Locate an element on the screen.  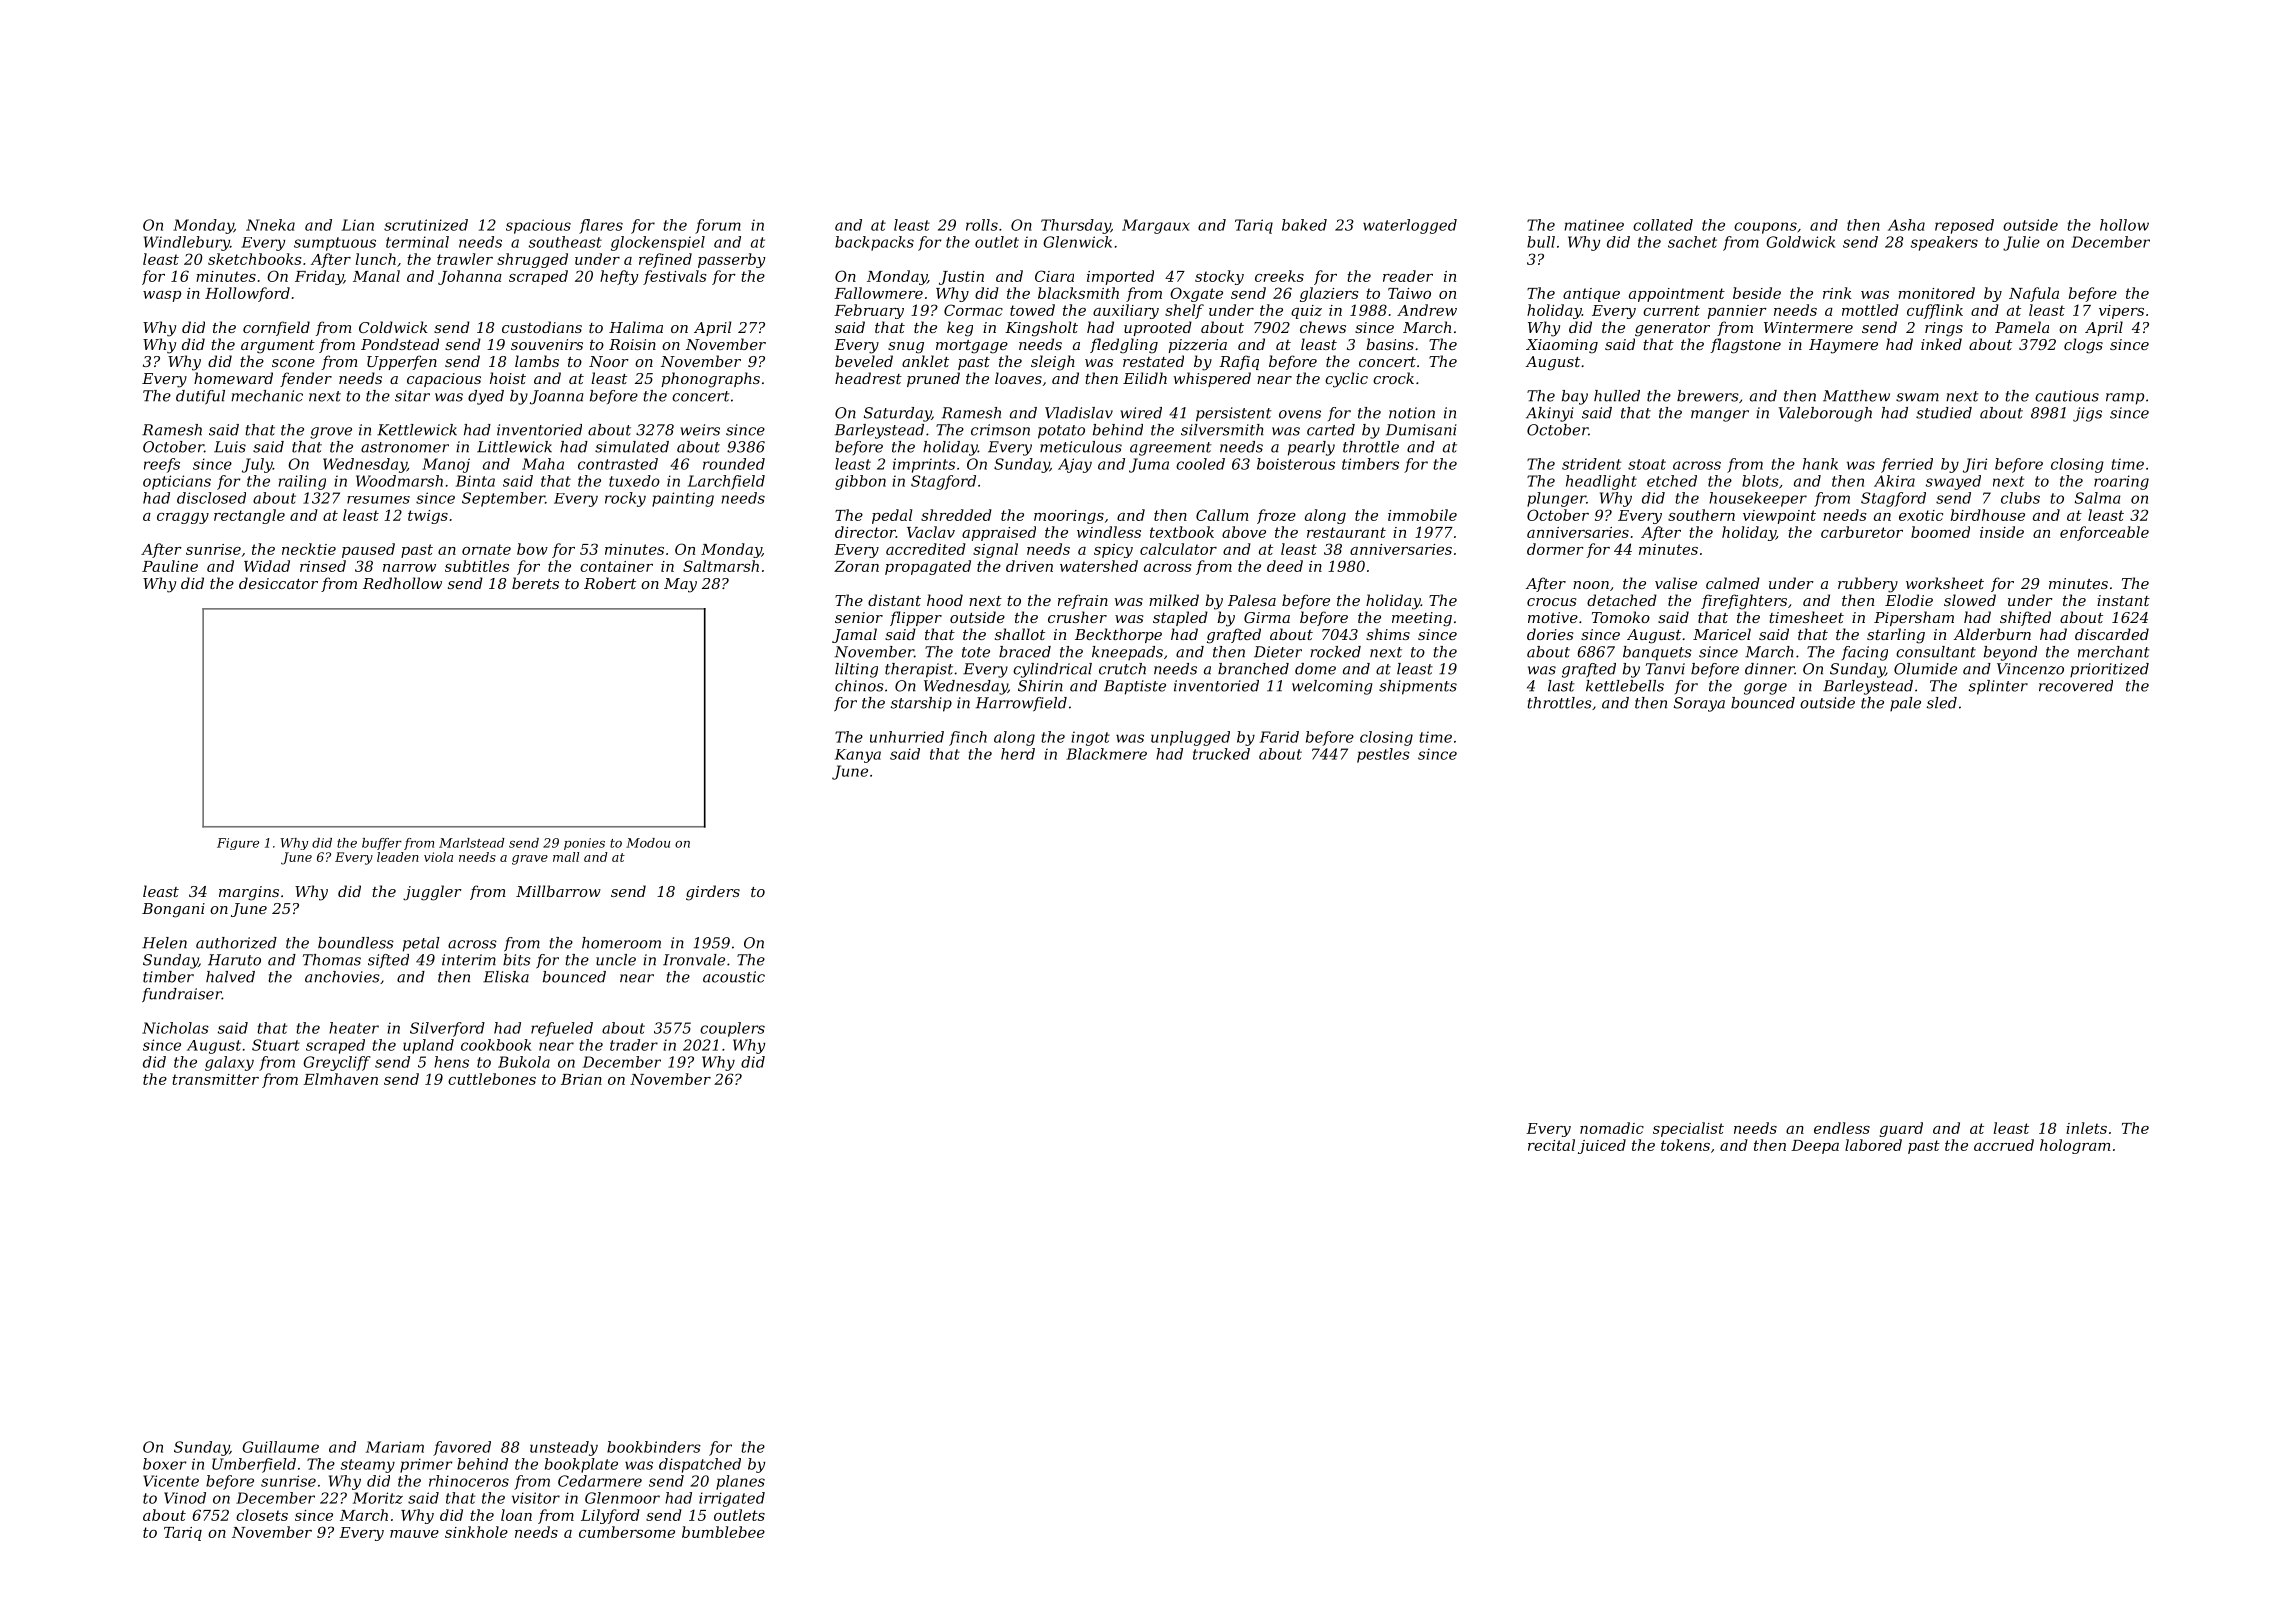
pestles is located at coordinates (1383, 755).
